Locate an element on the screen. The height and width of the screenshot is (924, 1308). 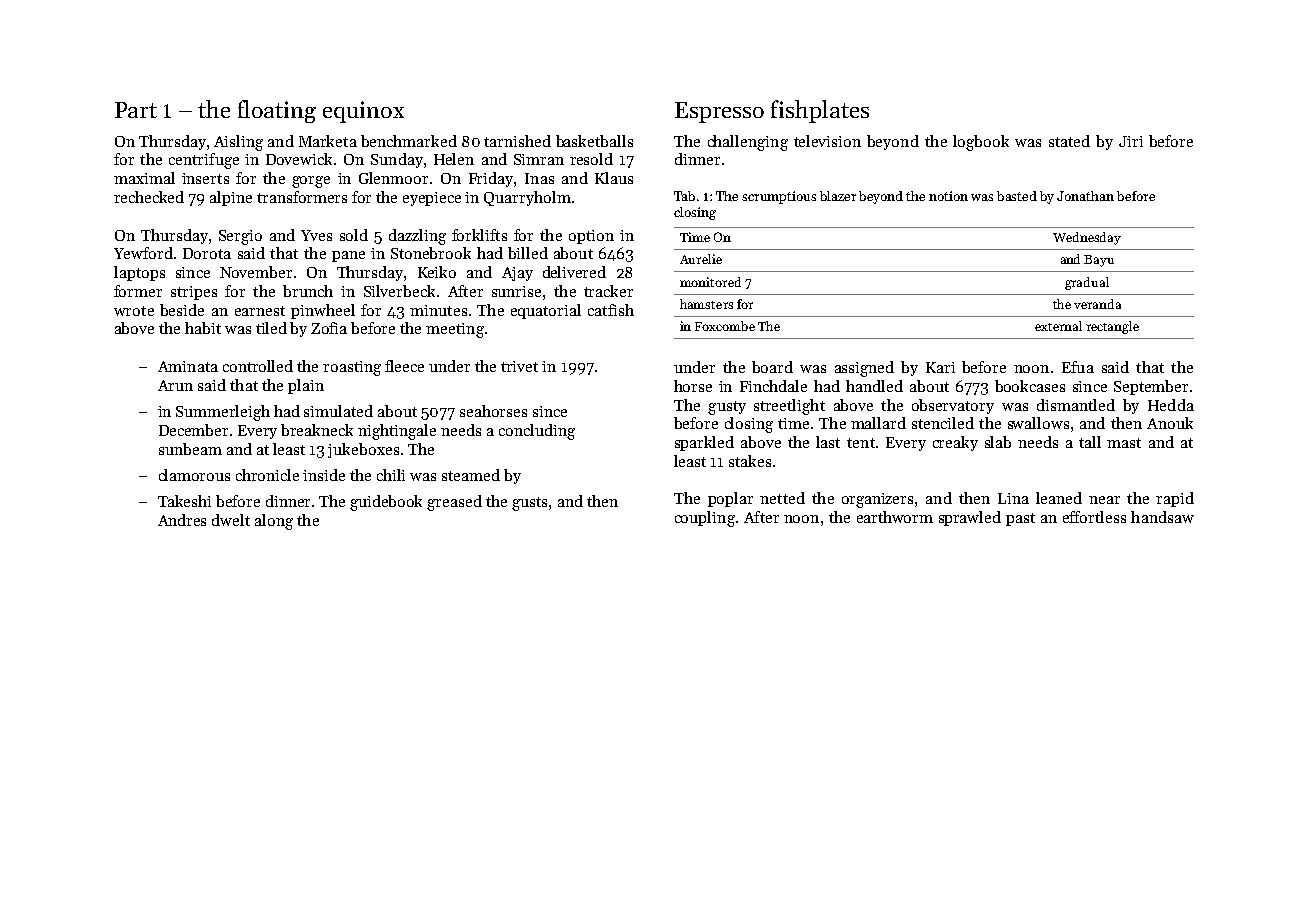
scrumptious is located at coordinates (779, 197).
